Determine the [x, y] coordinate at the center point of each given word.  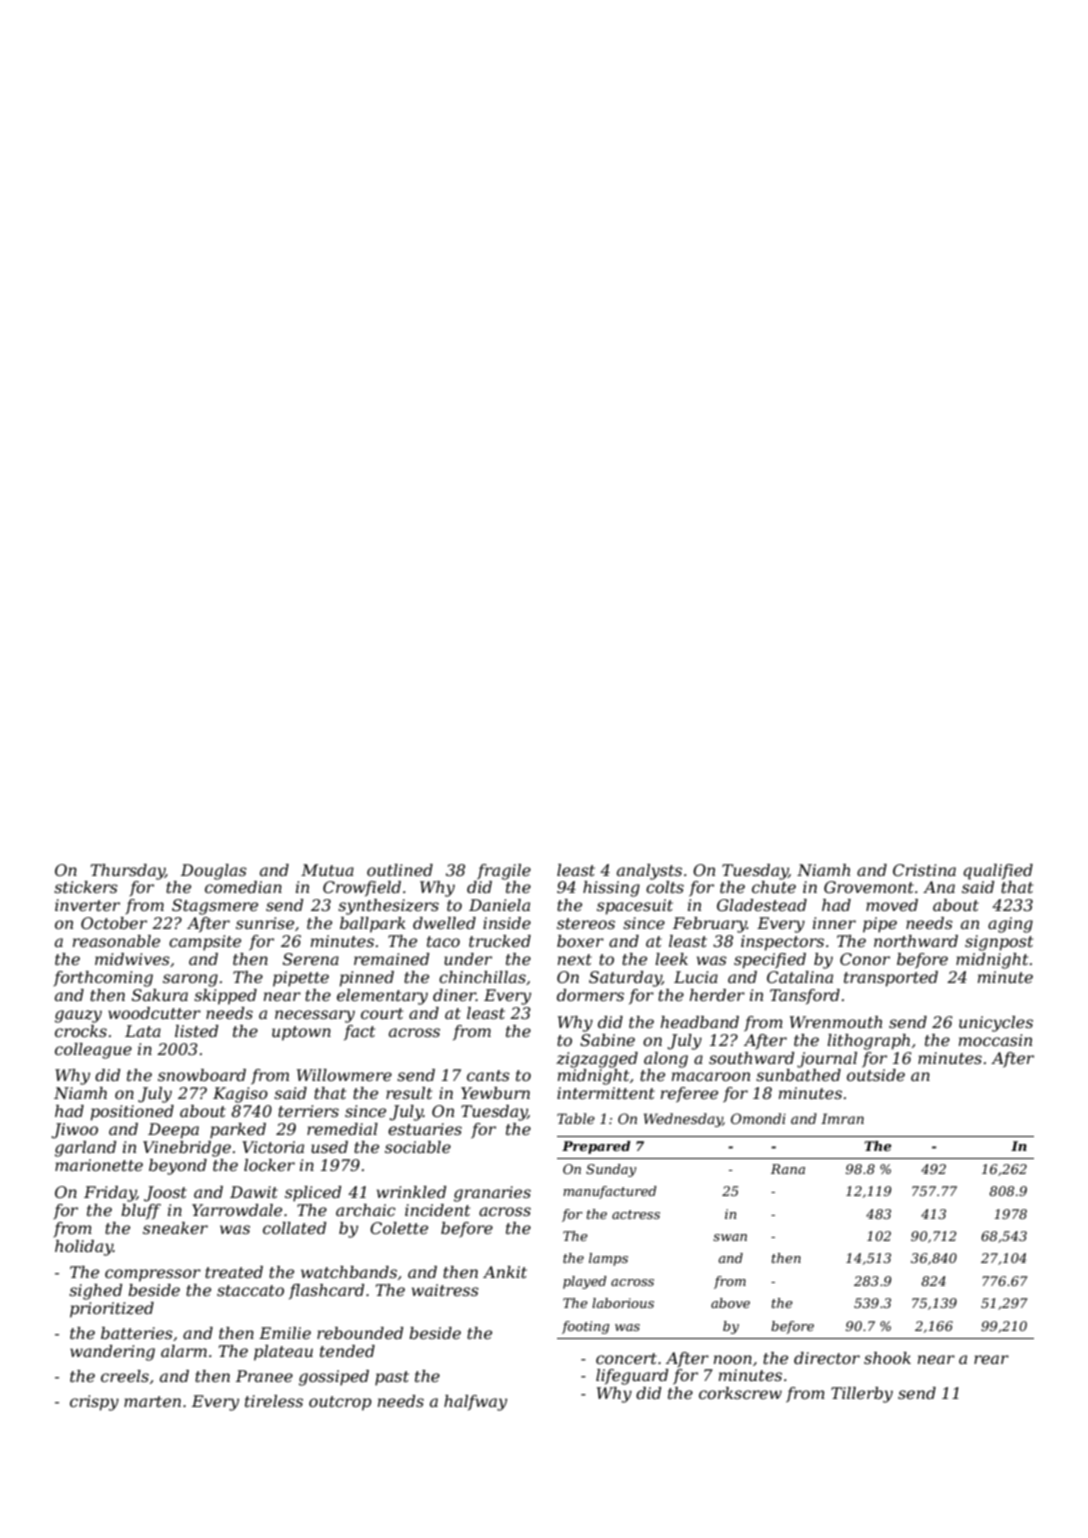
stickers [86, 887]
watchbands [349, 1272]
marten [152, 1401]
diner [454, 995]
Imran [842, 1118]
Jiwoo [74, 1131]
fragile [504, 872]
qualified [998, 872]
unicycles [996, 1024]
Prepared [596, 1147]
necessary [315, 1016]
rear [991, 1359]
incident [437, 1210]
